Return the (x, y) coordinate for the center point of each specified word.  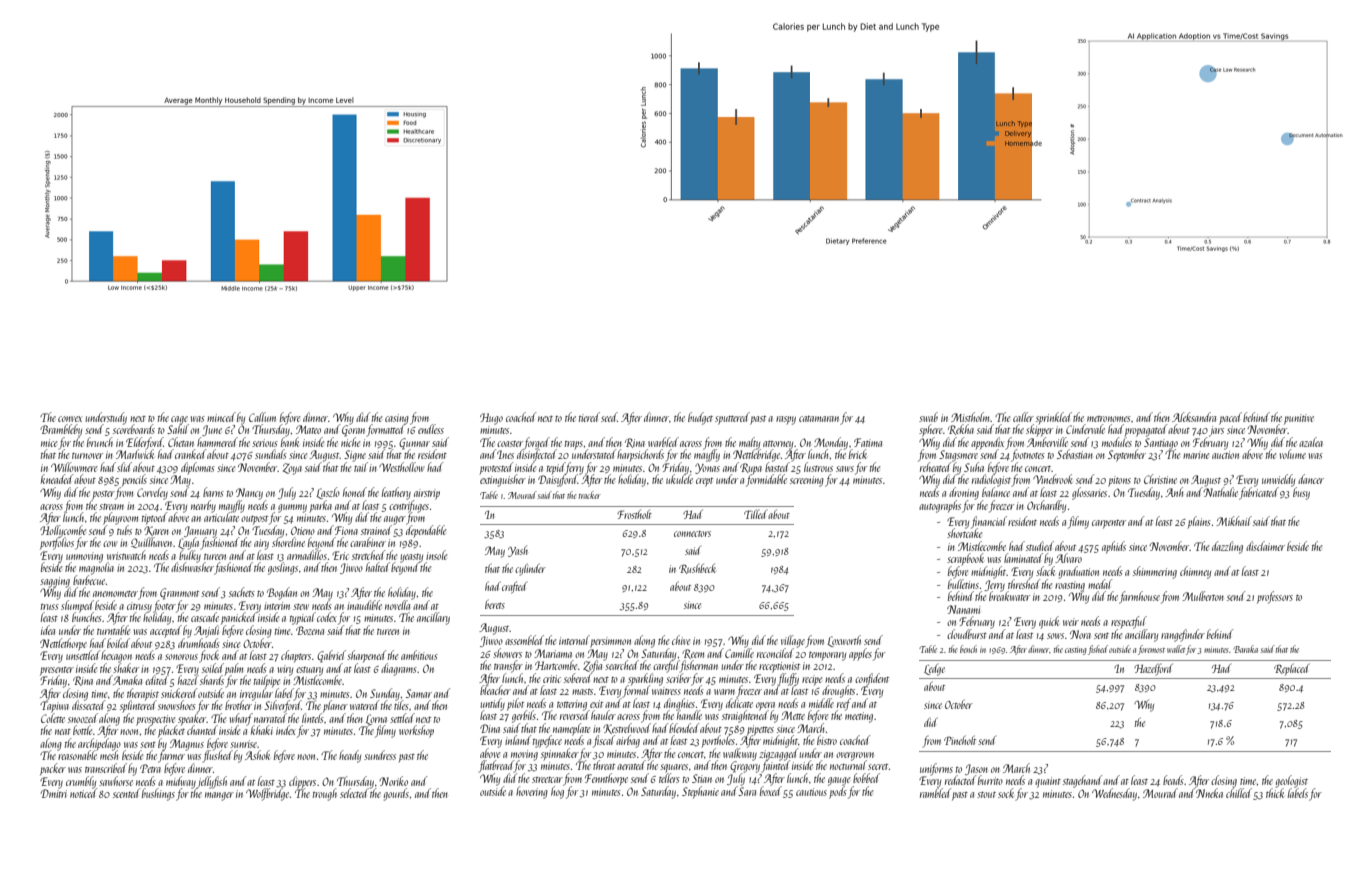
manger (219, 796)
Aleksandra (1194, 417)
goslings (283, 568)
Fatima (868, 442)
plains (1199, 522)
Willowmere (74, 467)
